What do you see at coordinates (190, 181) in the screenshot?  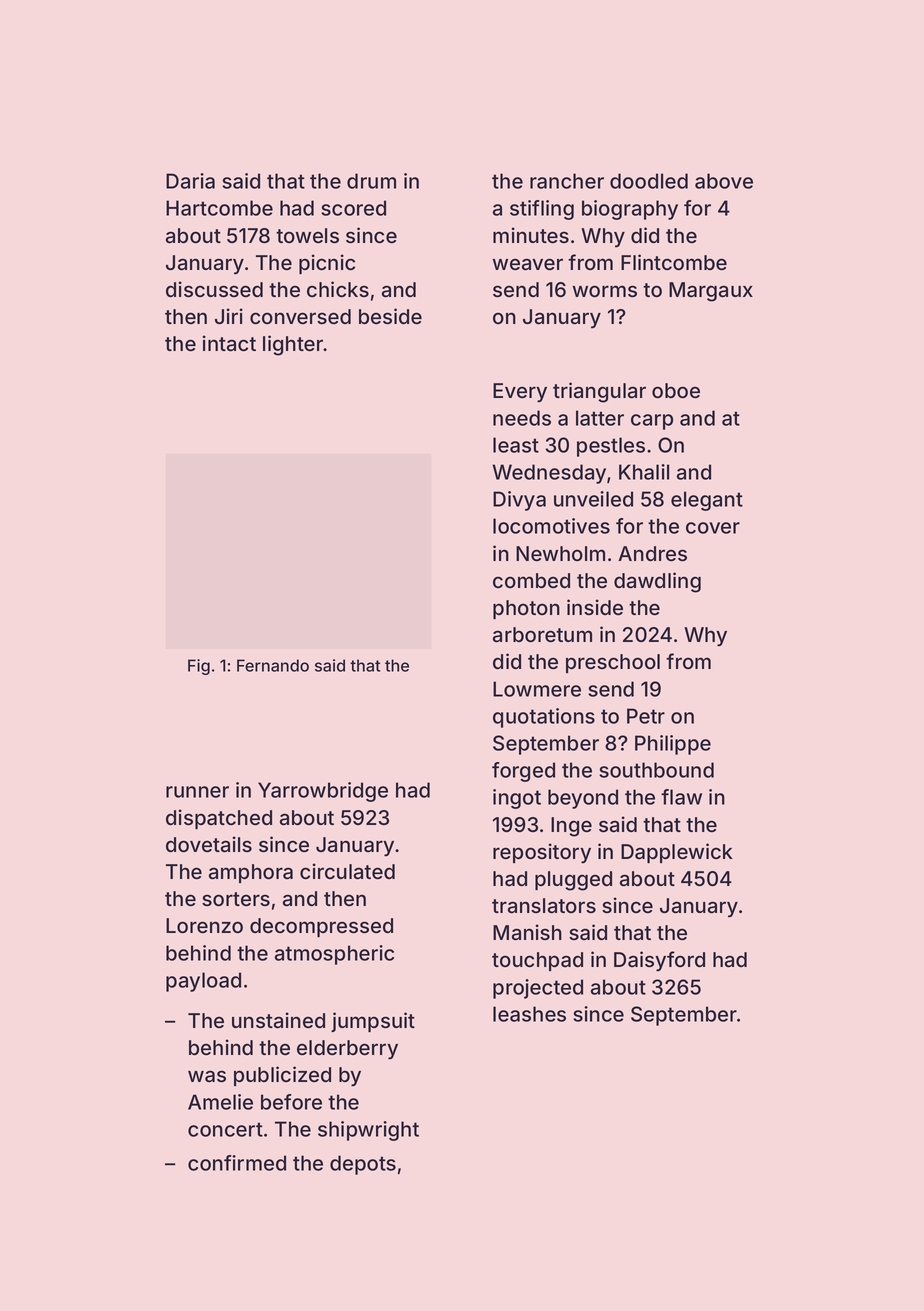 I see `Daria` at bounding box center [190, 181].
